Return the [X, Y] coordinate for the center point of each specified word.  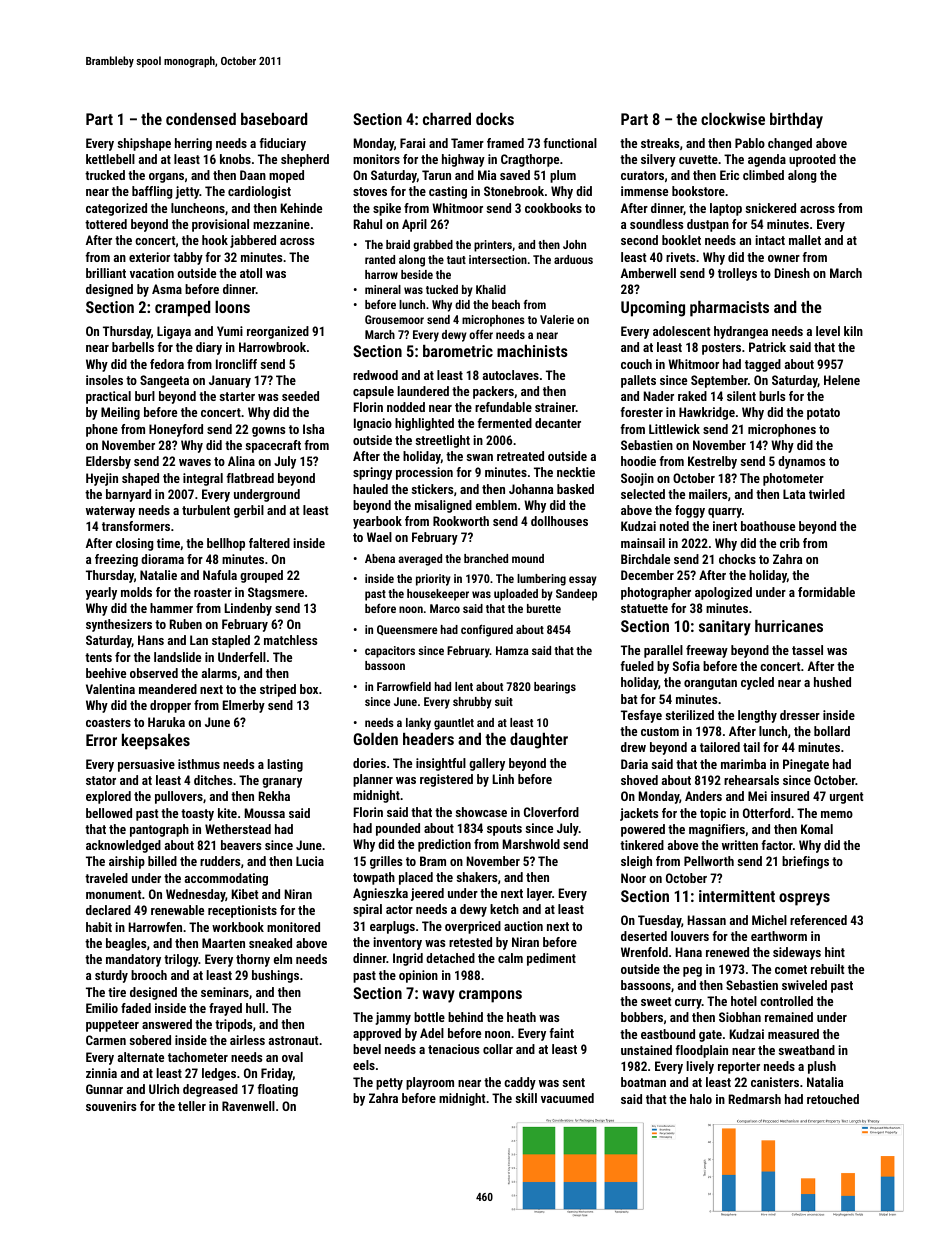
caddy [520, 1083]
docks [495, 119]
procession [424, 473]
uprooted [812, 160]
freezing [116, 560]
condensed [201, 119]
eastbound [668, 1034]
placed [416, 878]
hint [835, 952]
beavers [241, 845]
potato [823, 414]
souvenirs [111, 1106]
